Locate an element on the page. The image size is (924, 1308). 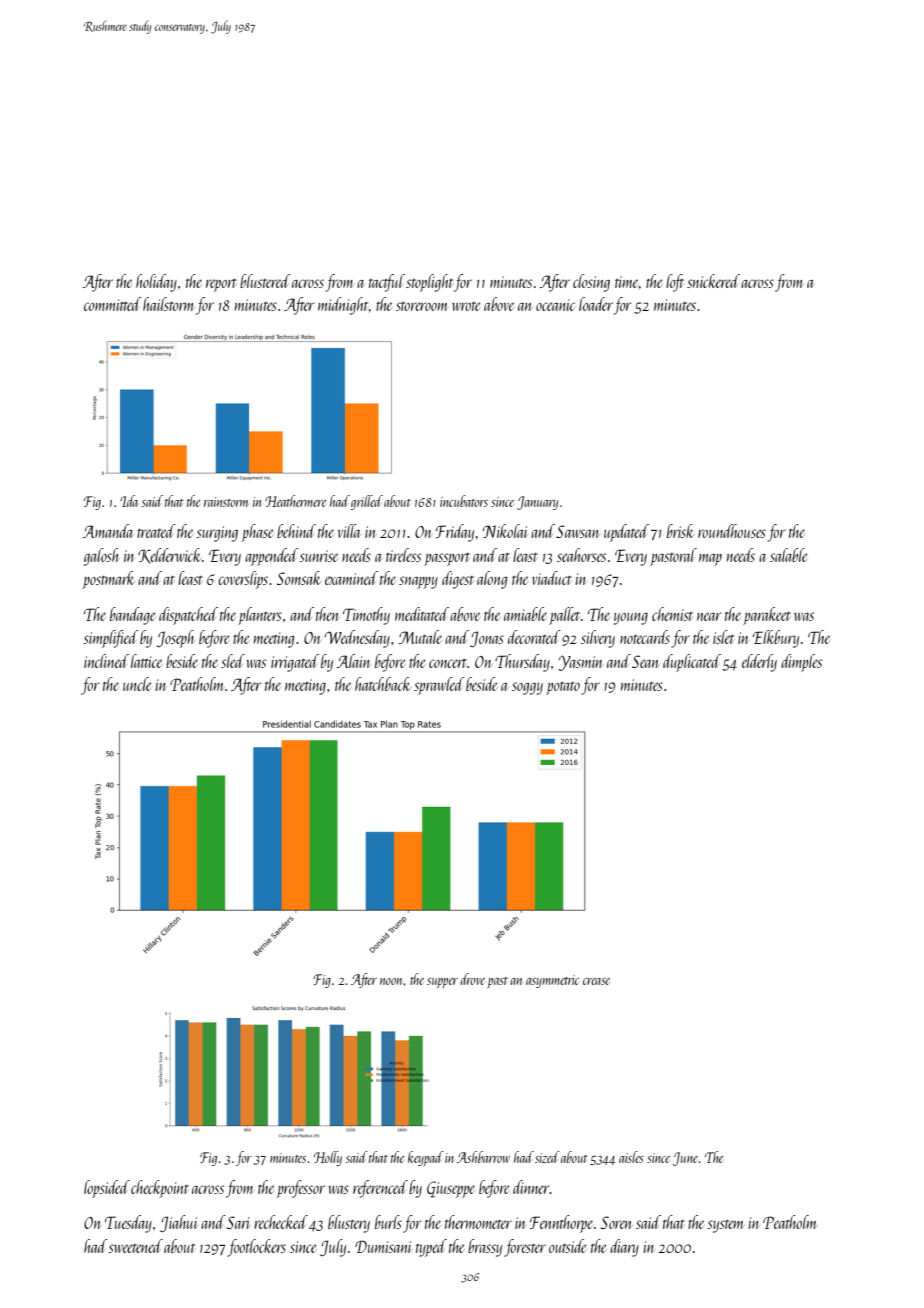
asymmetric is located at coordinates (552, 981).
